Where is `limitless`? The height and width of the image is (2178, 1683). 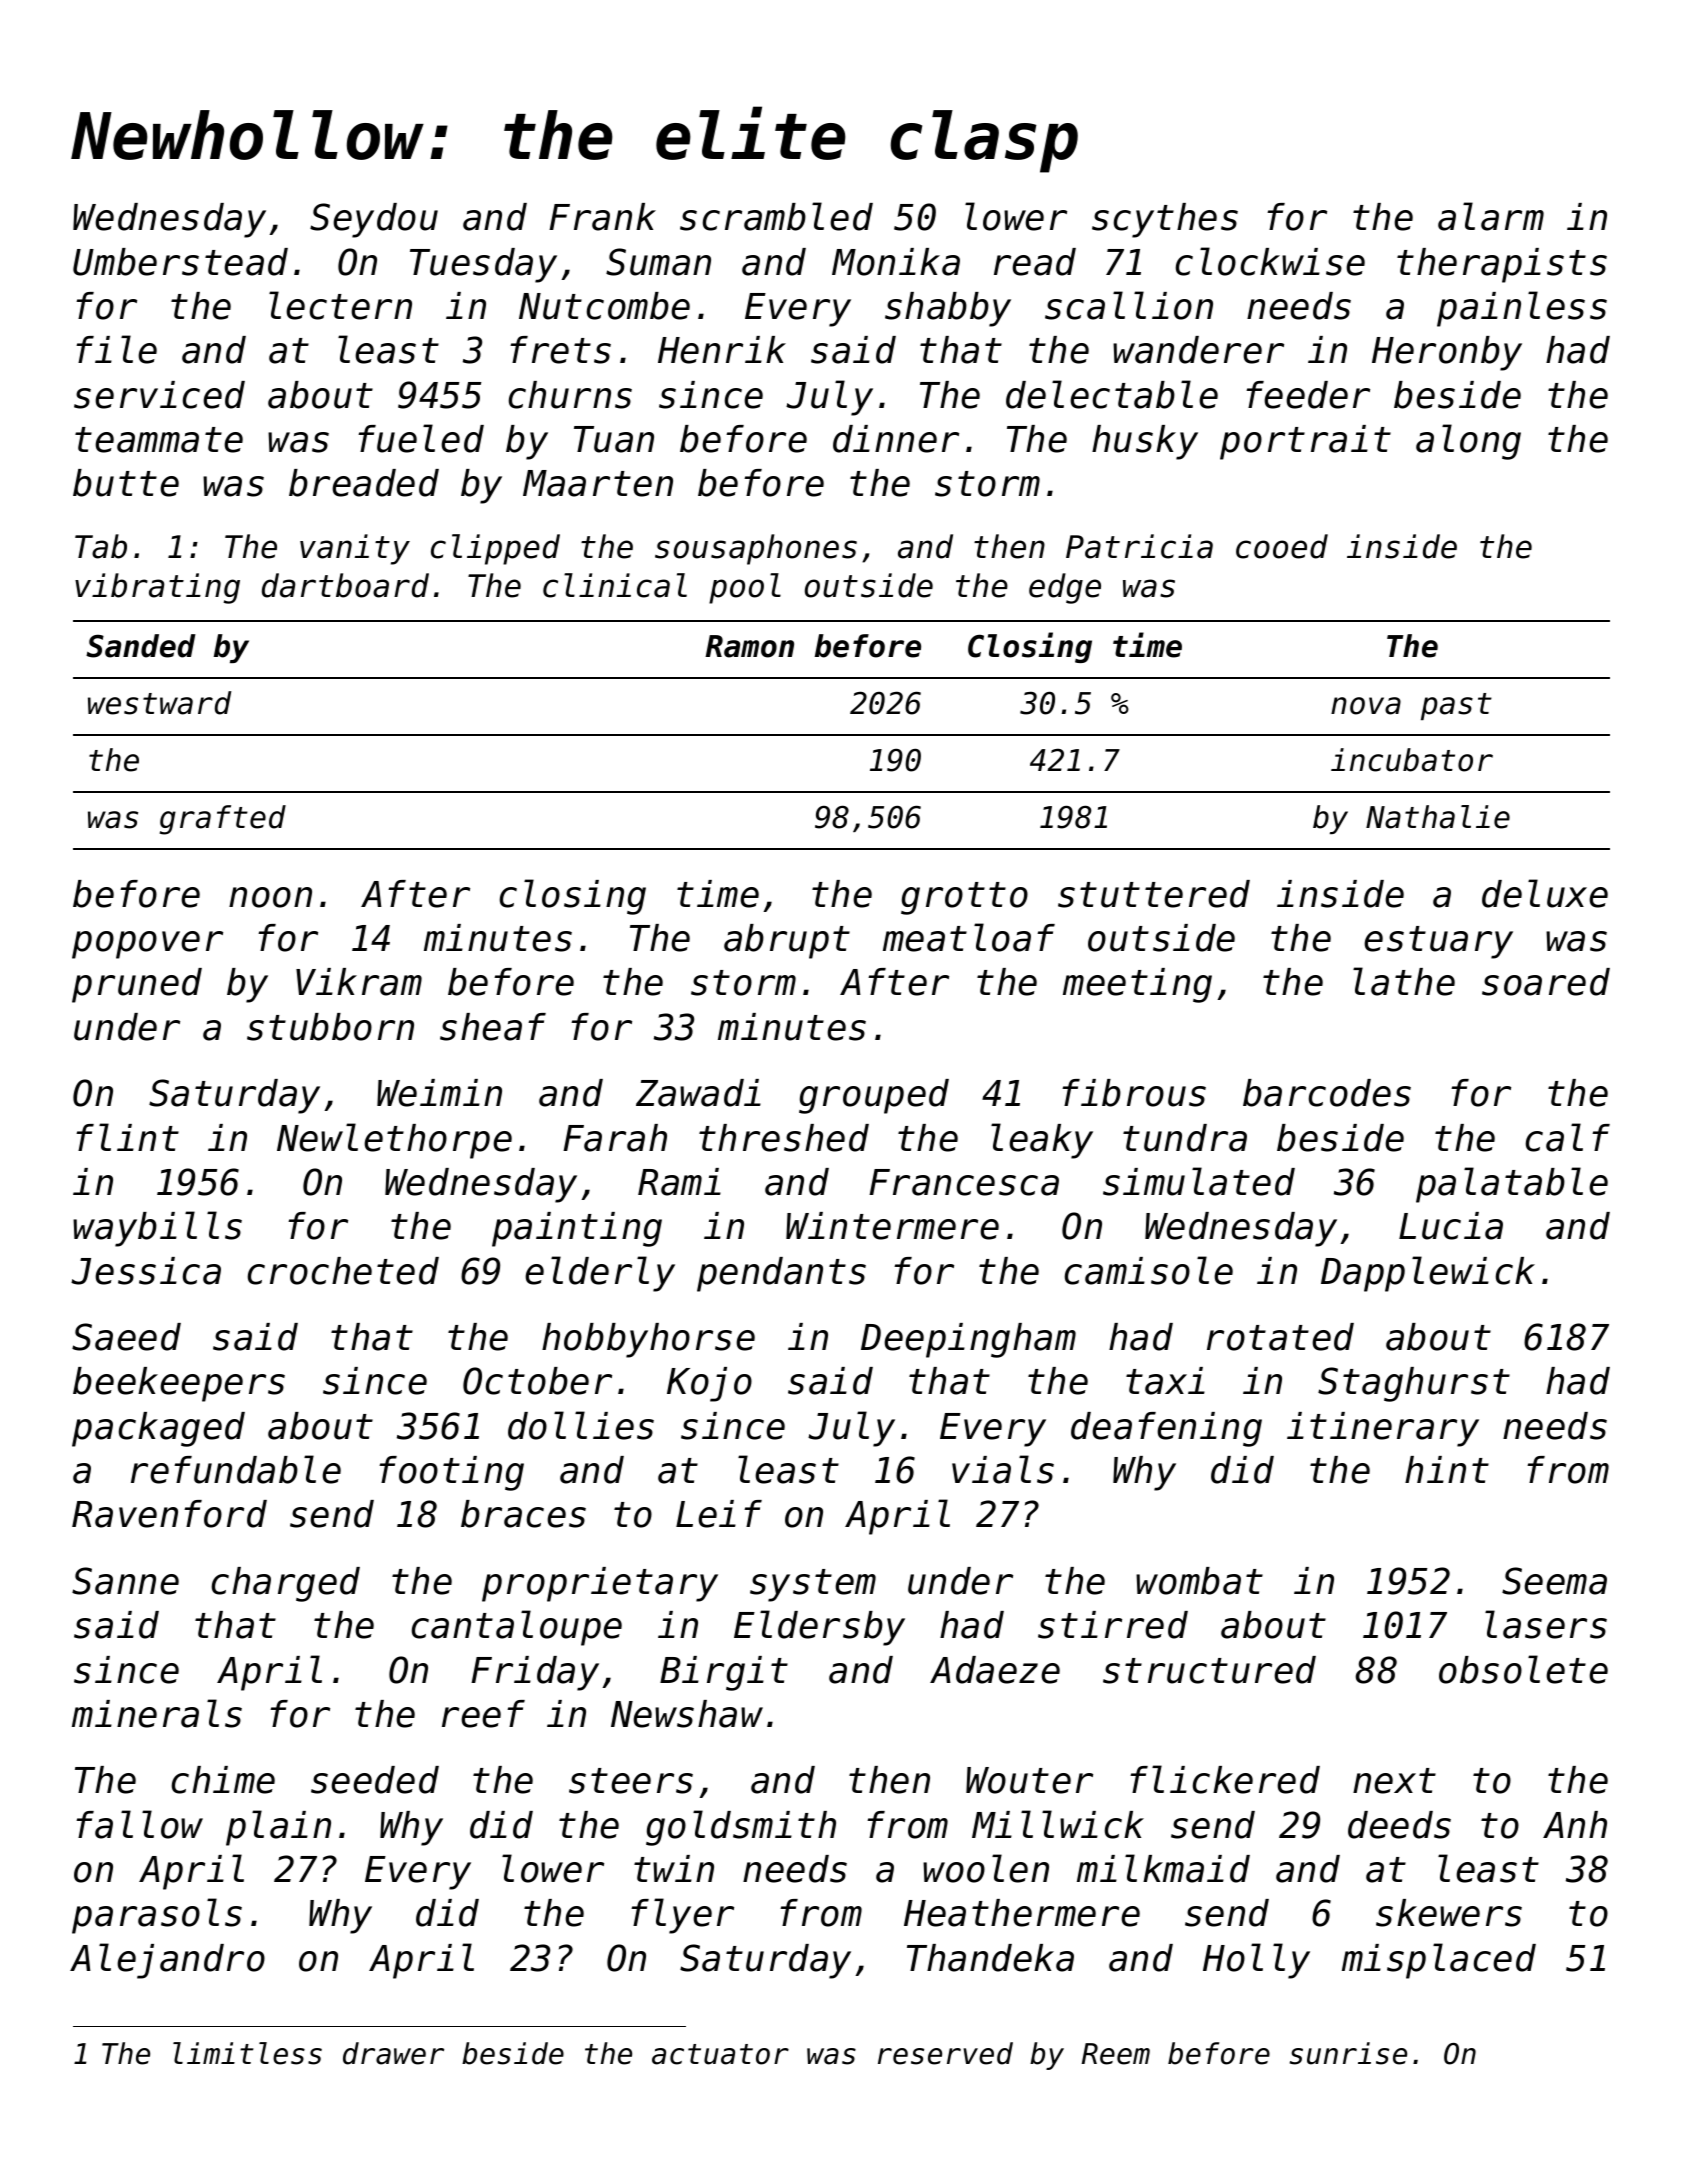
limitless is located at coordinates (247, 2053).
